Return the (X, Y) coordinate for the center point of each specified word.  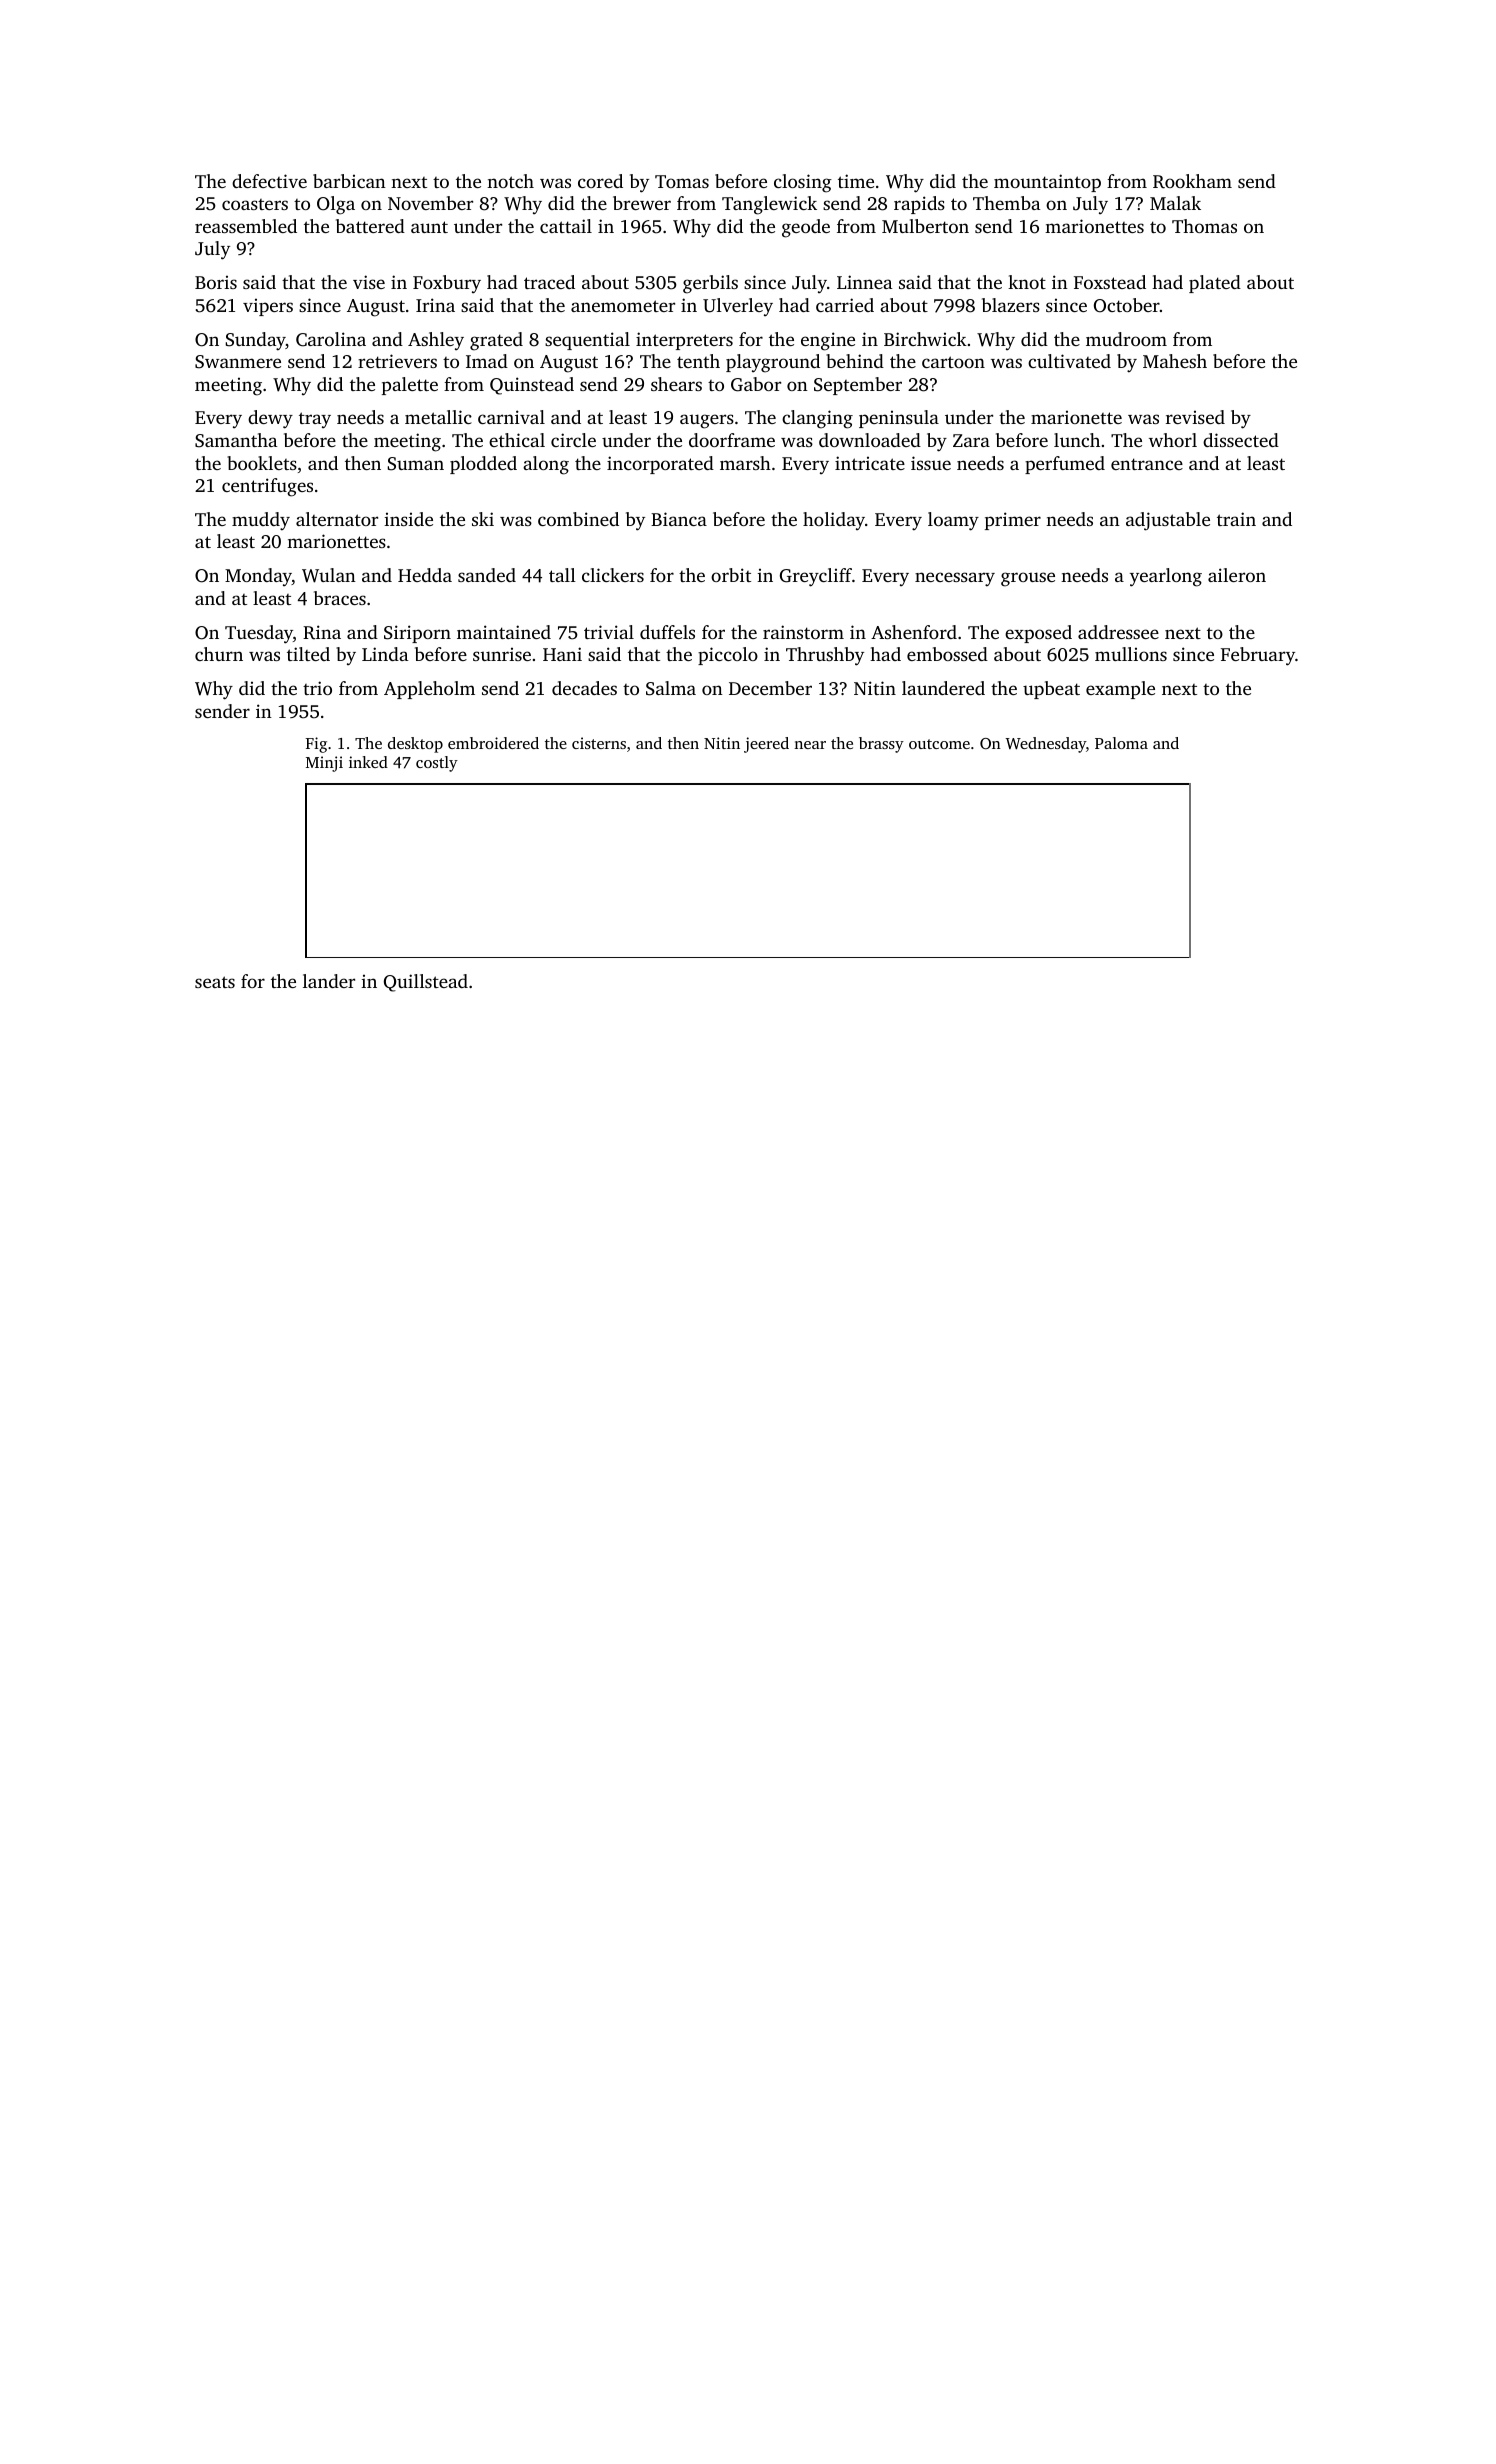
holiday (834, 521)
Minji (324, 764)
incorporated (660, 465)
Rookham (1192, 181)
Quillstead (426, 983)
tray (315, 420)
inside (408, 519)
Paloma (1121, 743)
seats (215, 982)
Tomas (682, 181)
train (1236, 519)
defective (269, 181)
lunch (1077, 440)
